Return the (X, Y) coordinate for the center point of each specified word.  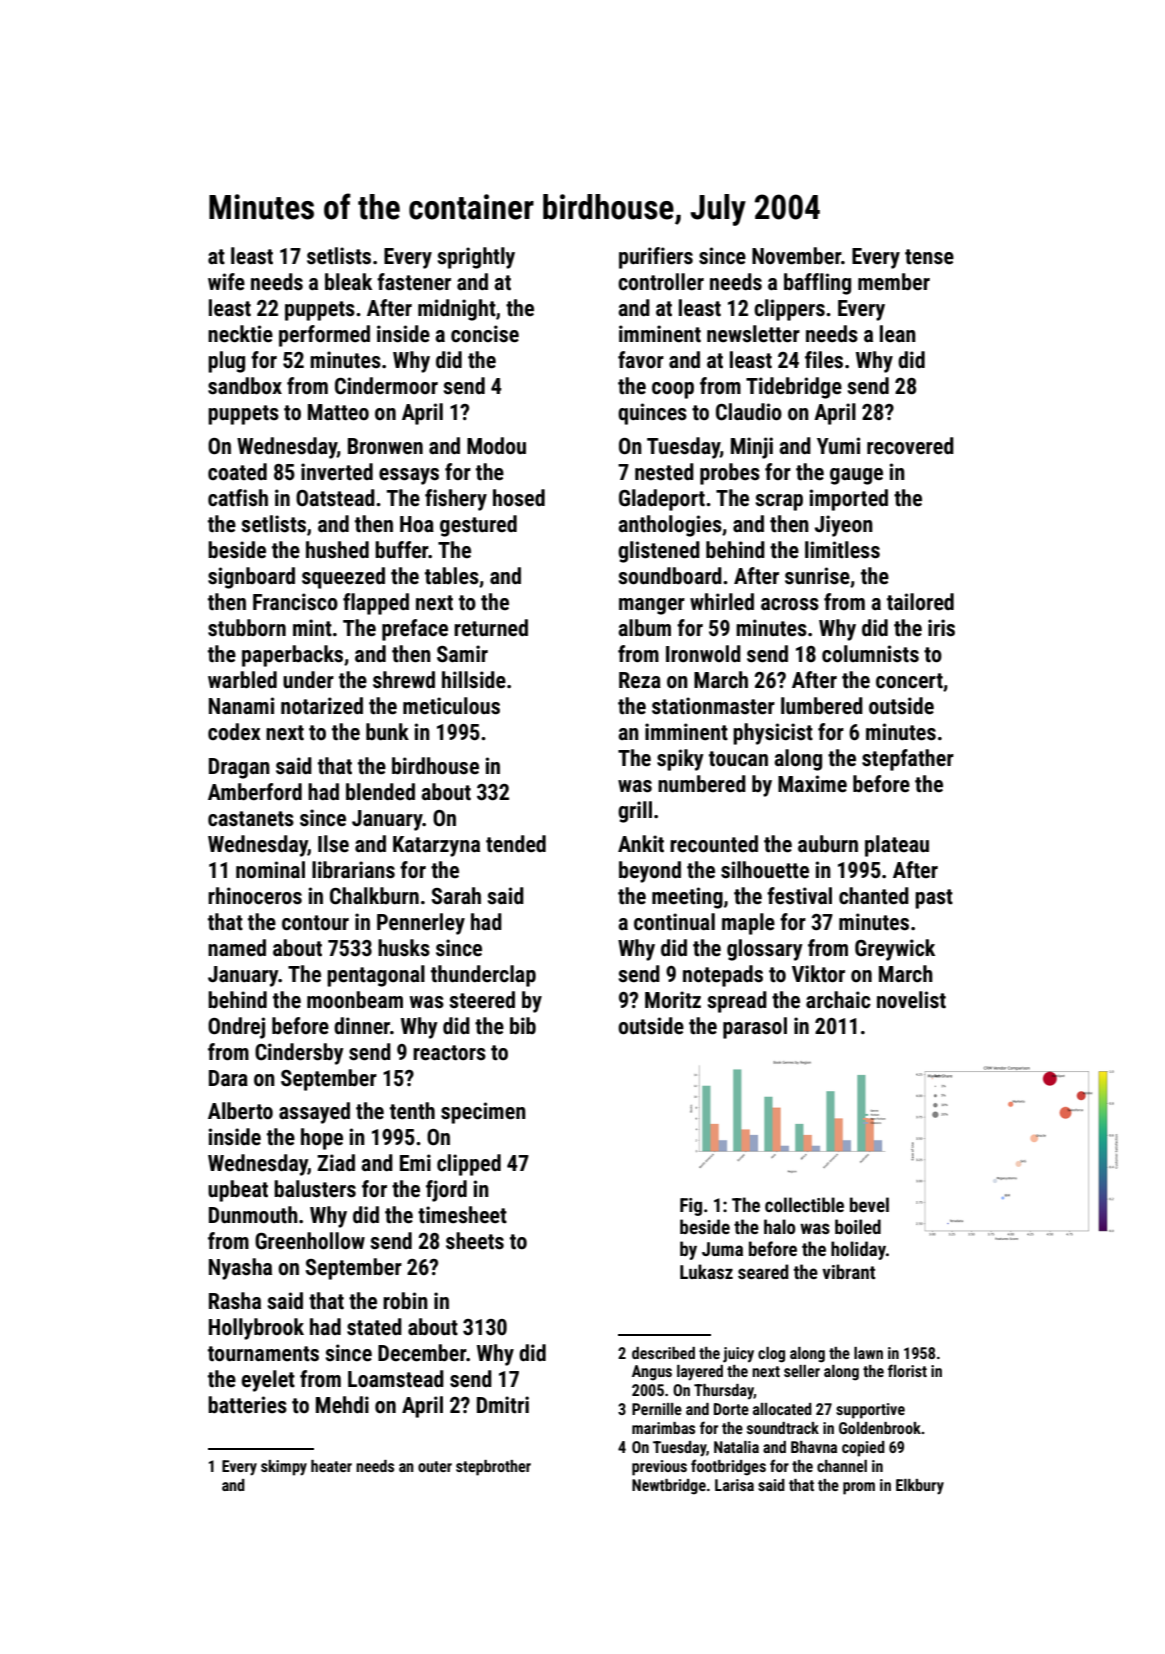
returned (491, 628)
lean (898, 334)
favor (641, 360)
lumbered (822, 706)
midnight (457, 310)
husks (404, 948)
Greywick (895, 950)
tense (929, 257)
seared (763, 1271)
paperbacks (292, 656)
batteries (247, 1405)
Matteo (338, 412)
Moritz (673, 1000)
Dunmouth (253, 1215)
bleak (348, 282)
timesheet (462, 1215)
